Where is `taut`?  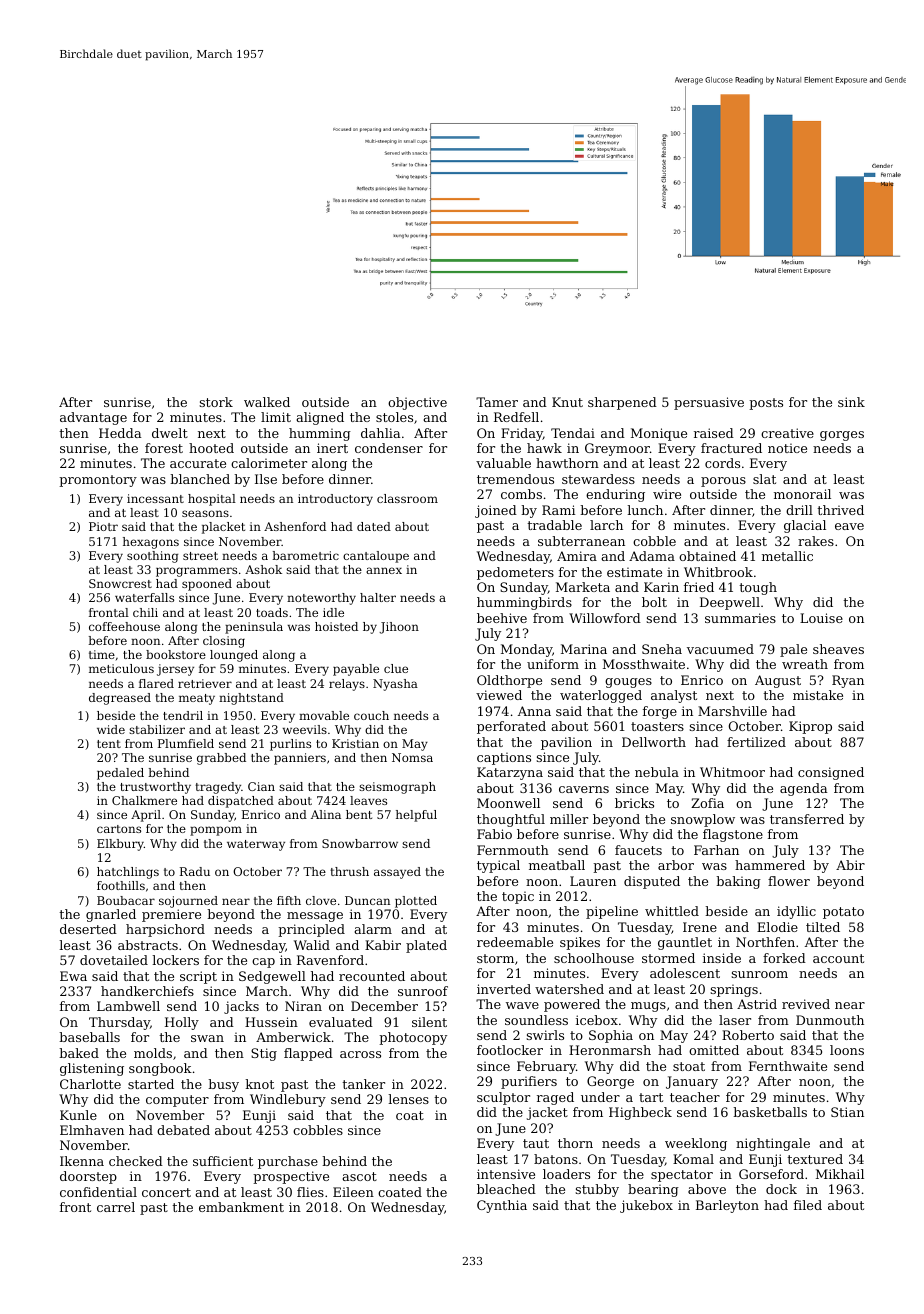 taut is located at coordinates (536, 1143).
